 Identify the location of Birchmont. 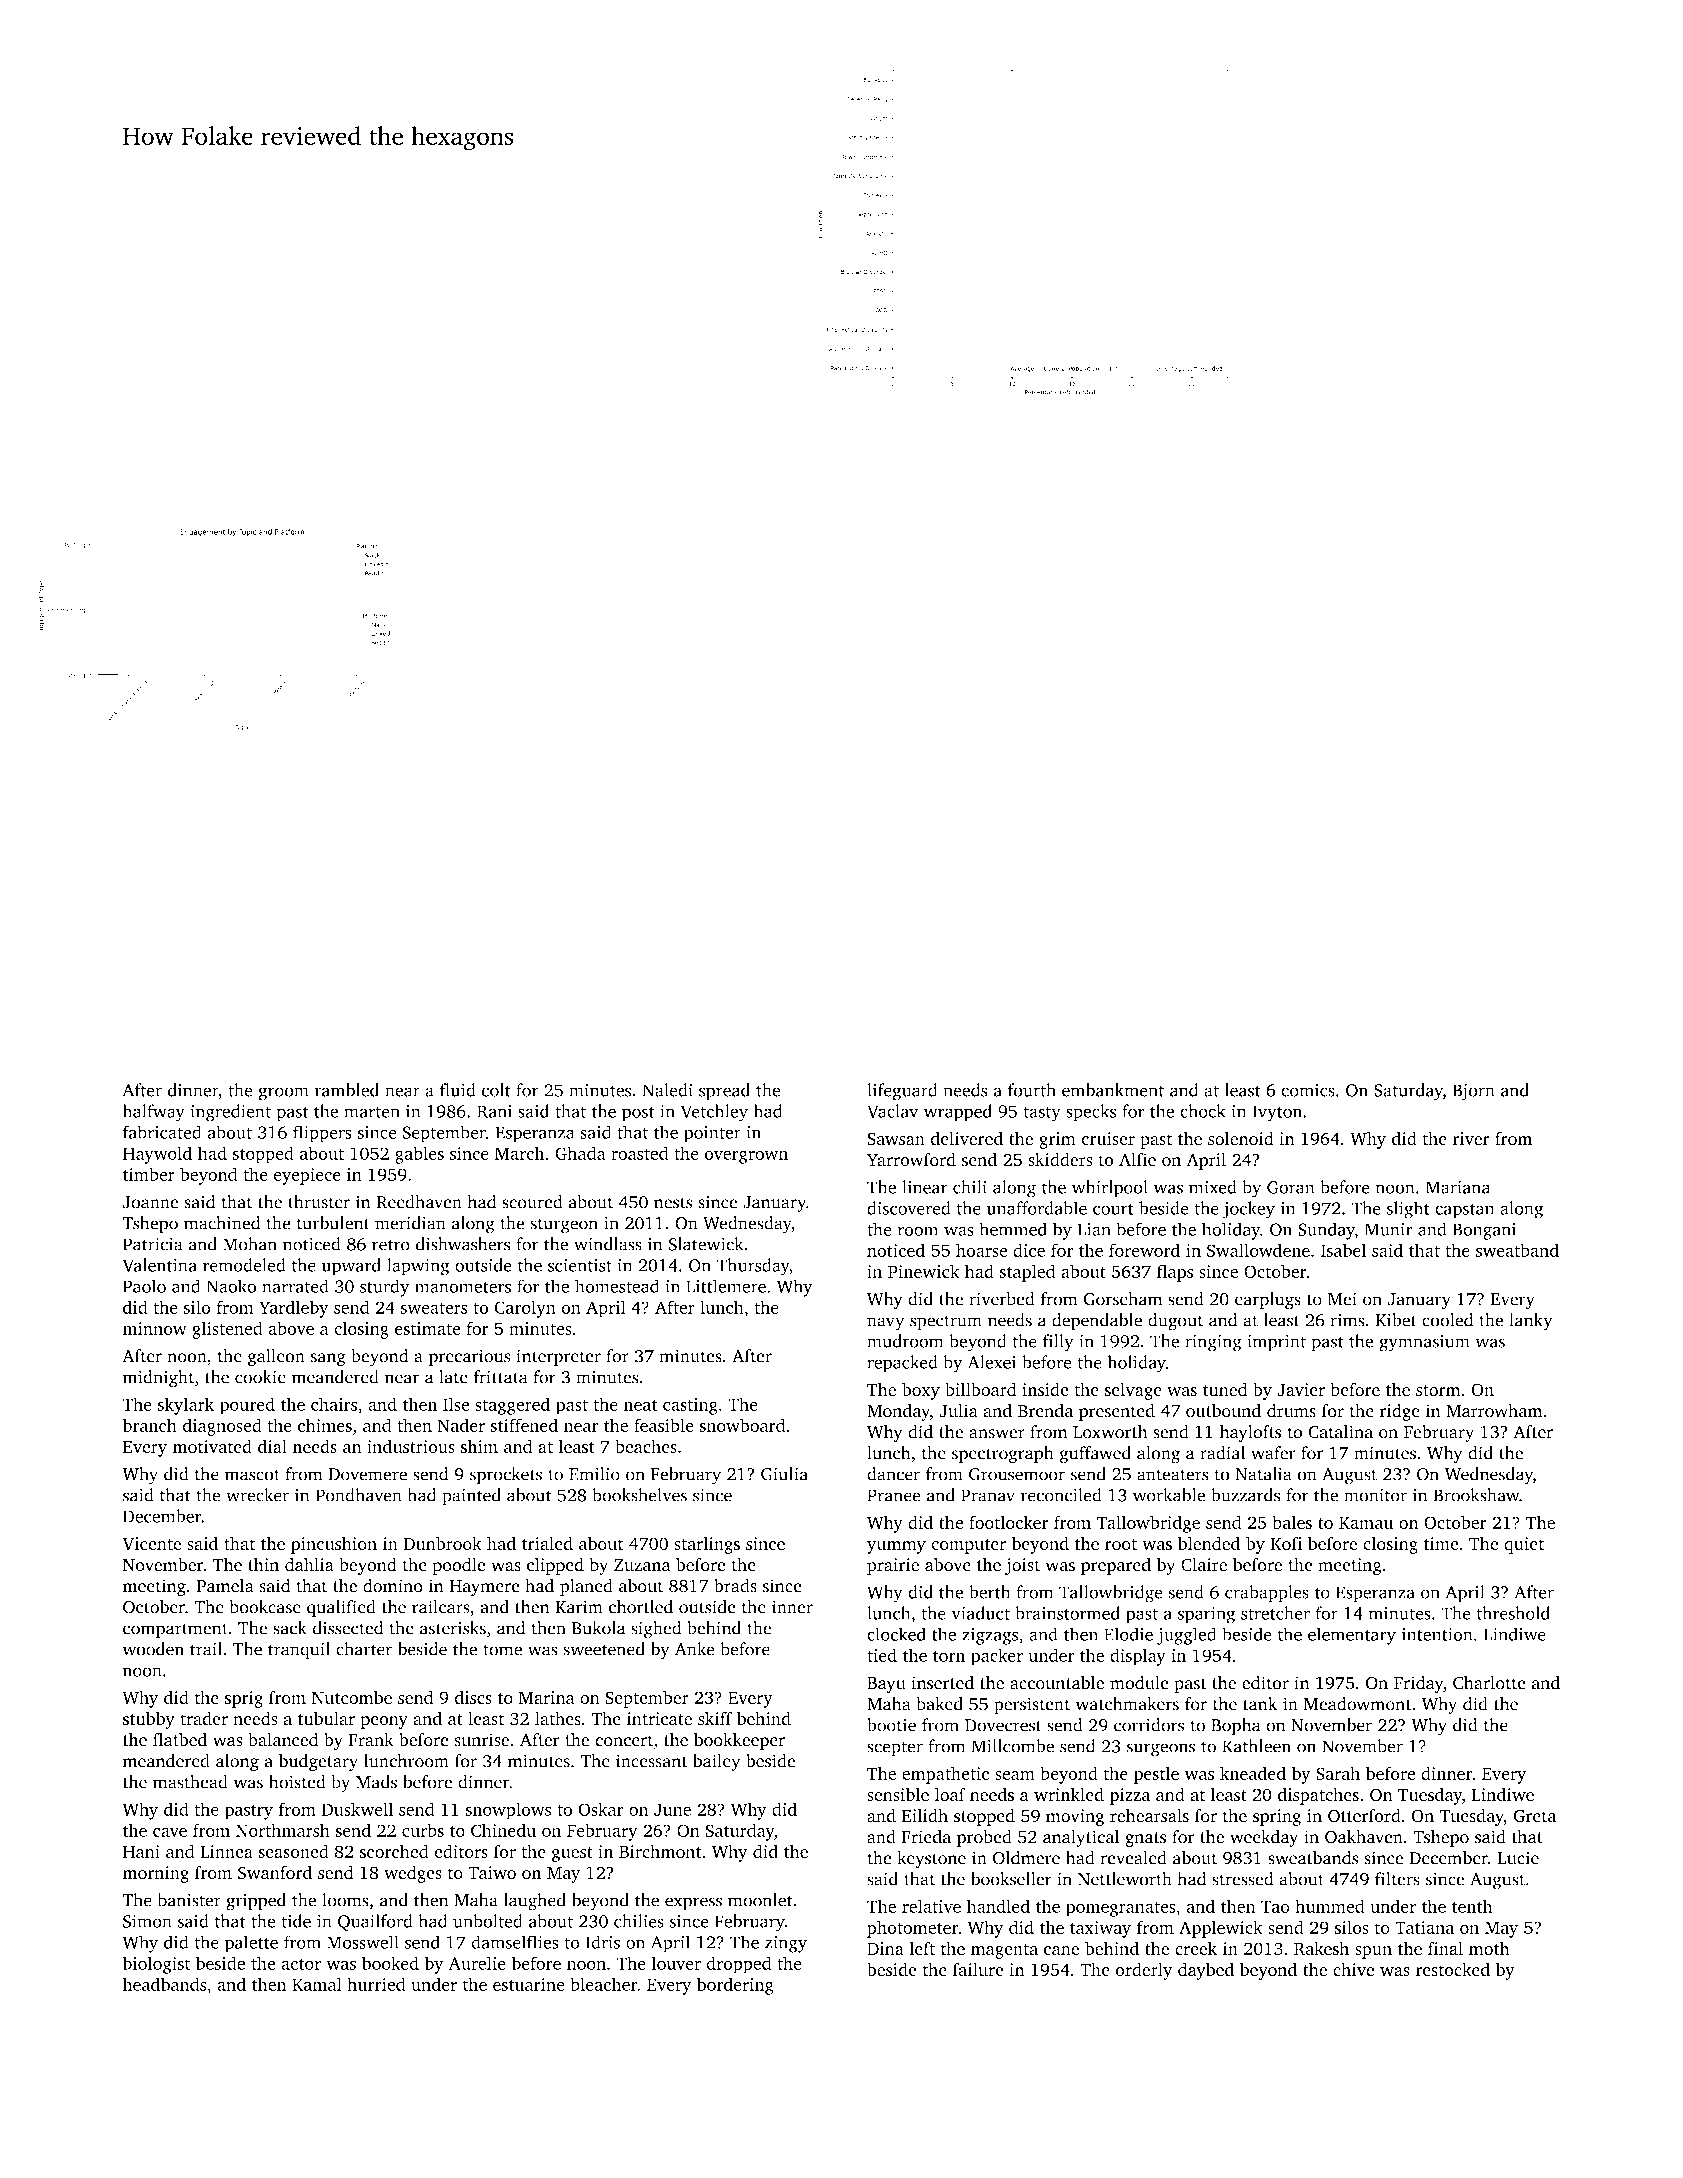
(660, 1851).
